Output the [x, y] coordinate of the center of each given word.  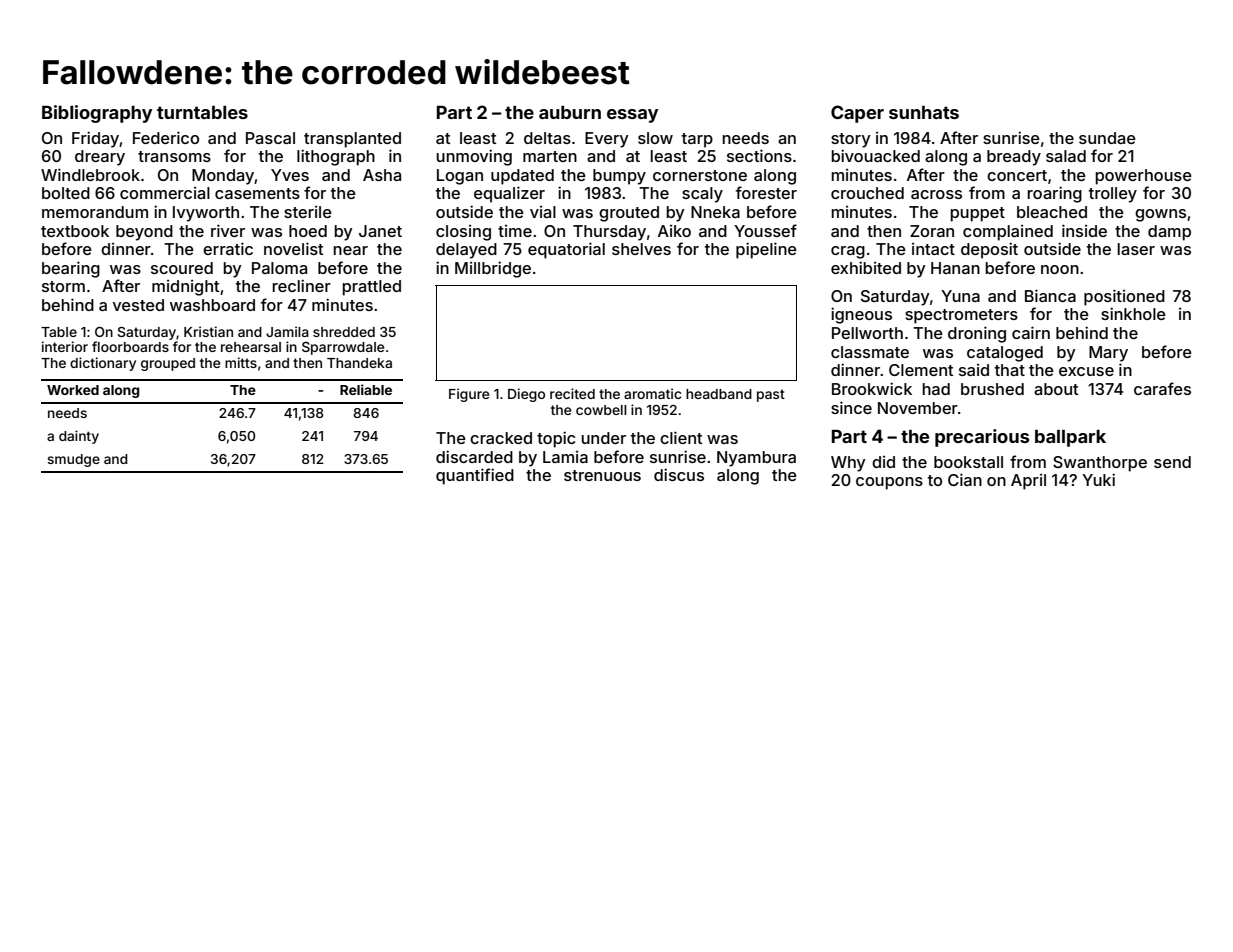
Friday [96, 139]
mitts [241, 362]
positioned [1124, 297]
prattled [372, 288]
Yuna [960, 296]
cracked [501, 438]
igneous [861, 315]
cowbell [601, 410]
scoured [182, 268]
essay [632, 116]
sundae [1107, 138]
